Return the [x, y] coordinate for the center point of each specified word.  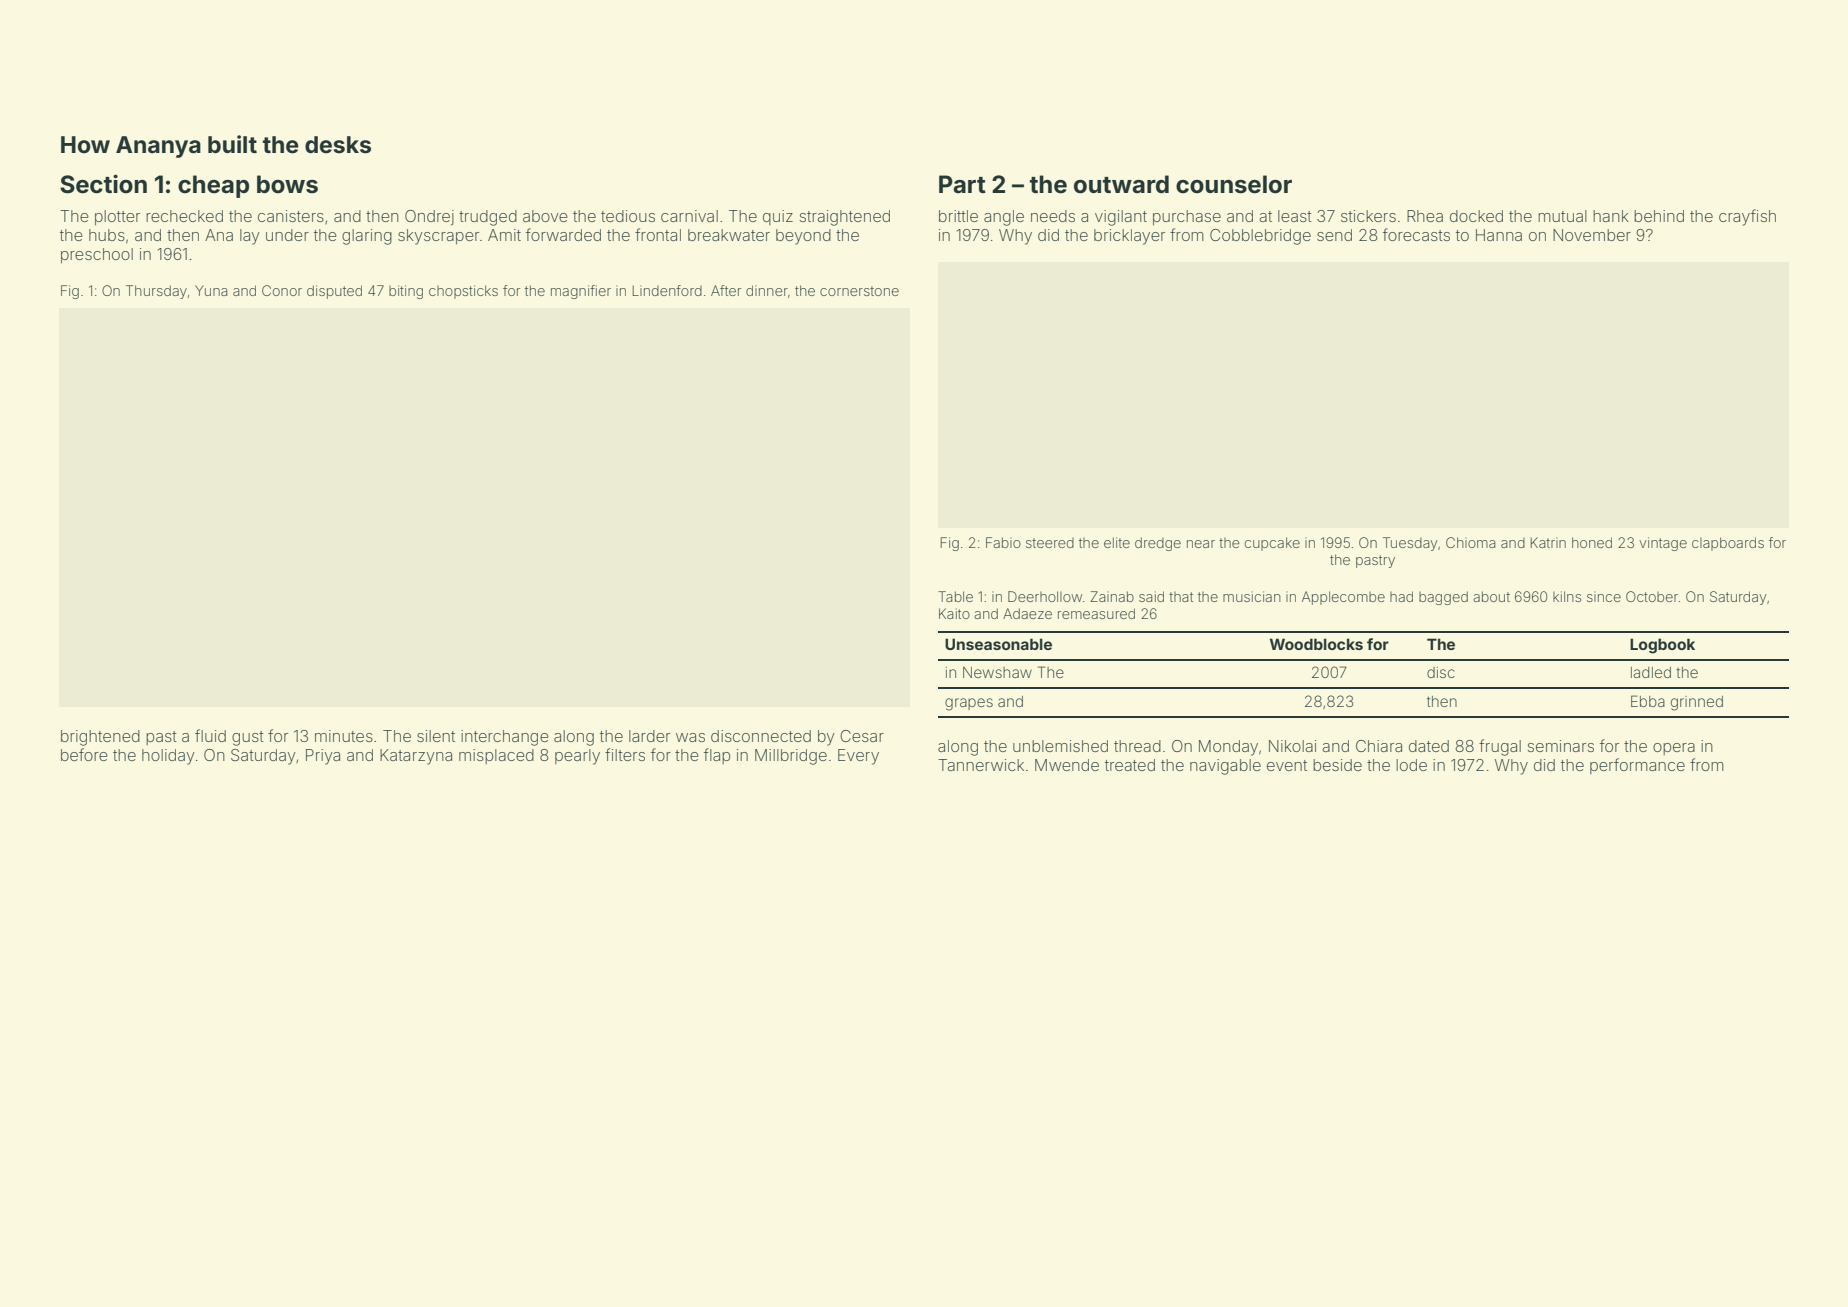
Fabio [1003, 542]
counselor [1234, 184]
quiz [778, 217]
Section [103, 184]
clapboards [1728, 544]
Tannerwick [981, 765]
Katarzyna [416, 757]
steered [1050, 543]
